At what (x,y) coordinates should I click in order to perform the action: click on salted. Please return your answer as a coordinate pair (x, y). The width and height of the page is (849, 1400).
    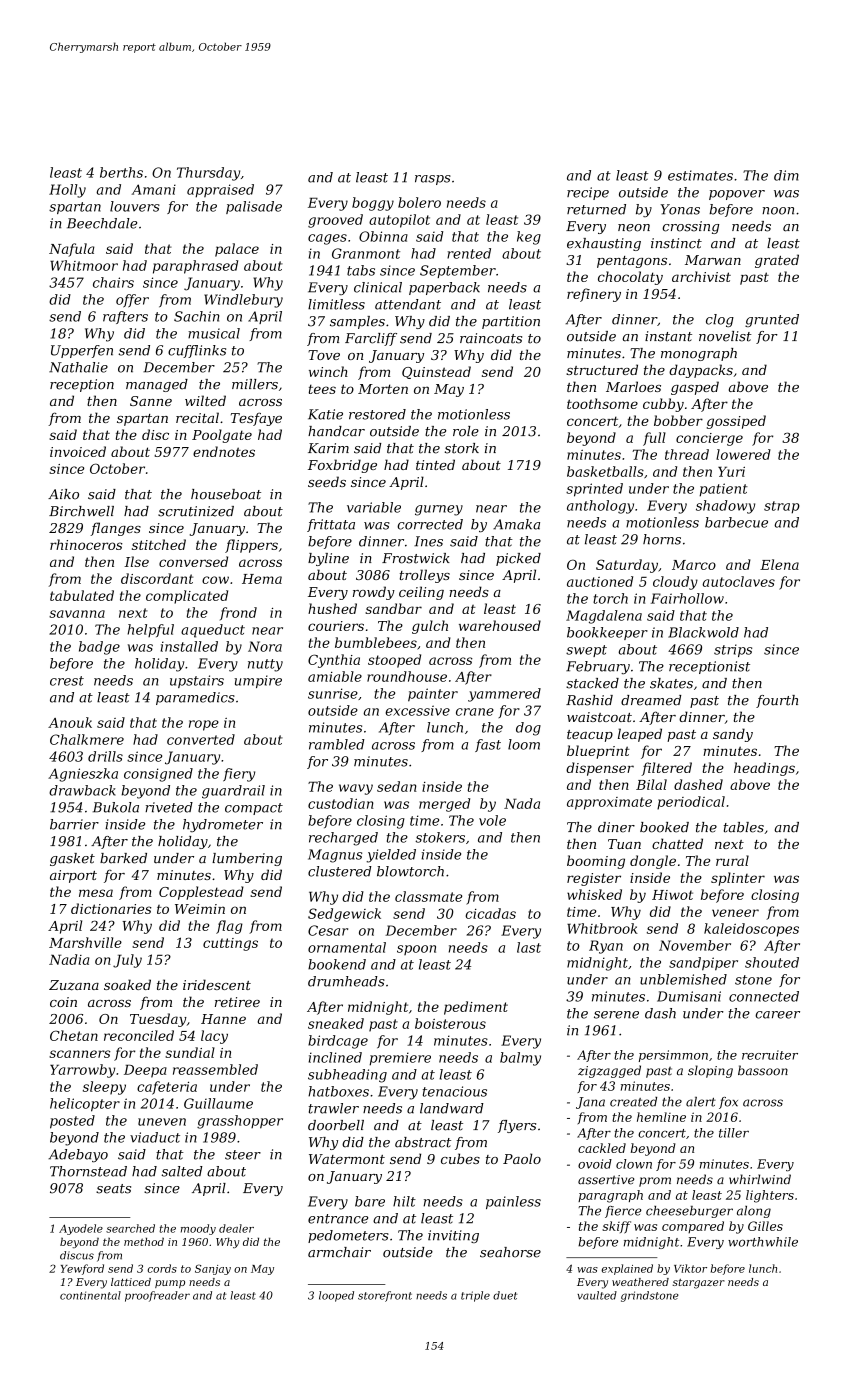
    Looking at the image, I should click on (182, 1171).
